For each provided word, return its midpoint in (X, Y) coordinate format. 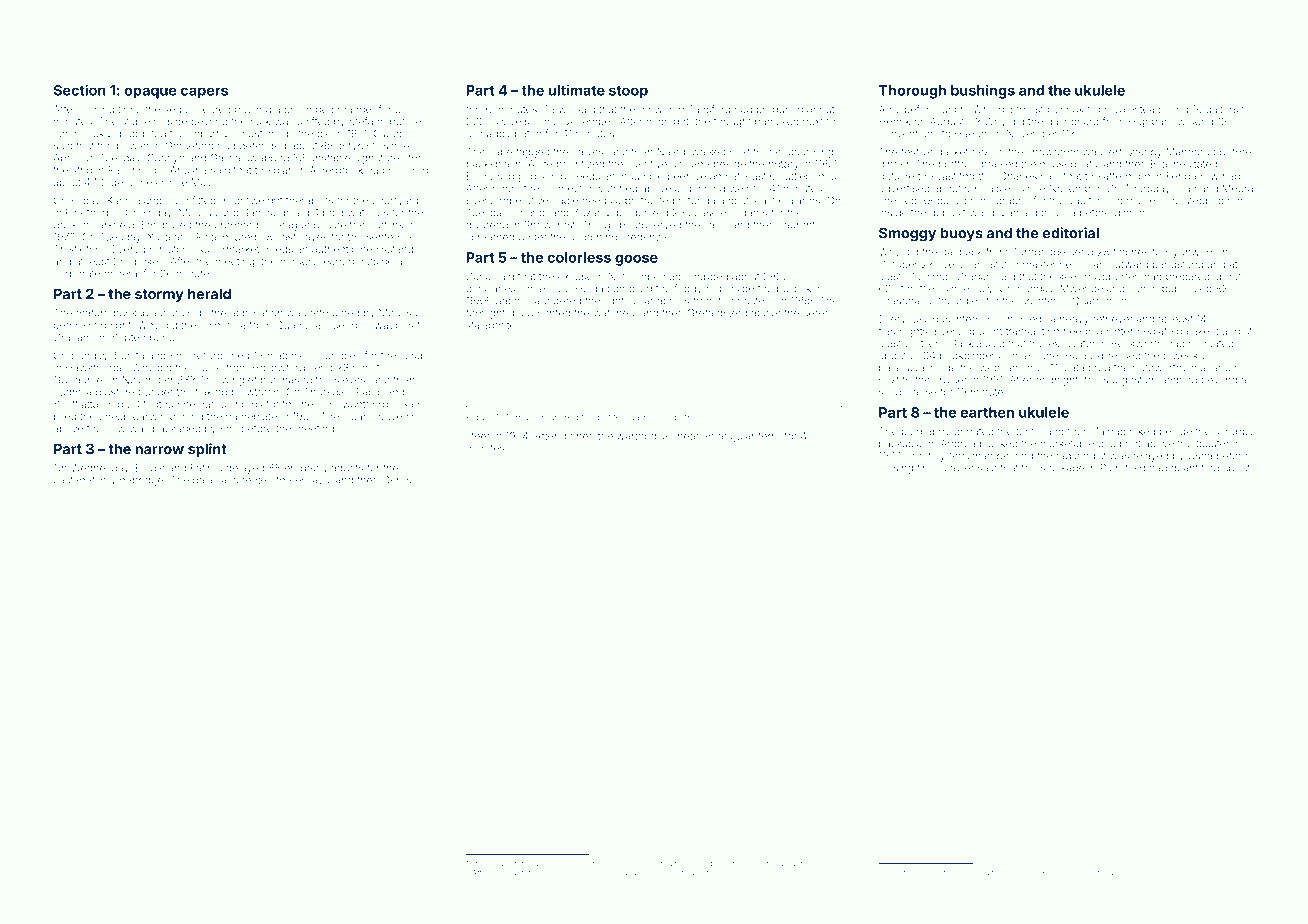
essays (312, 482)
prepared (1188, 277)
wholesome (554, 864)
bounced (611, 873)
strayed (485, 864)
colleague (286, 226)
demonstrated (1083, 873)
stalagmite (491, 326)
